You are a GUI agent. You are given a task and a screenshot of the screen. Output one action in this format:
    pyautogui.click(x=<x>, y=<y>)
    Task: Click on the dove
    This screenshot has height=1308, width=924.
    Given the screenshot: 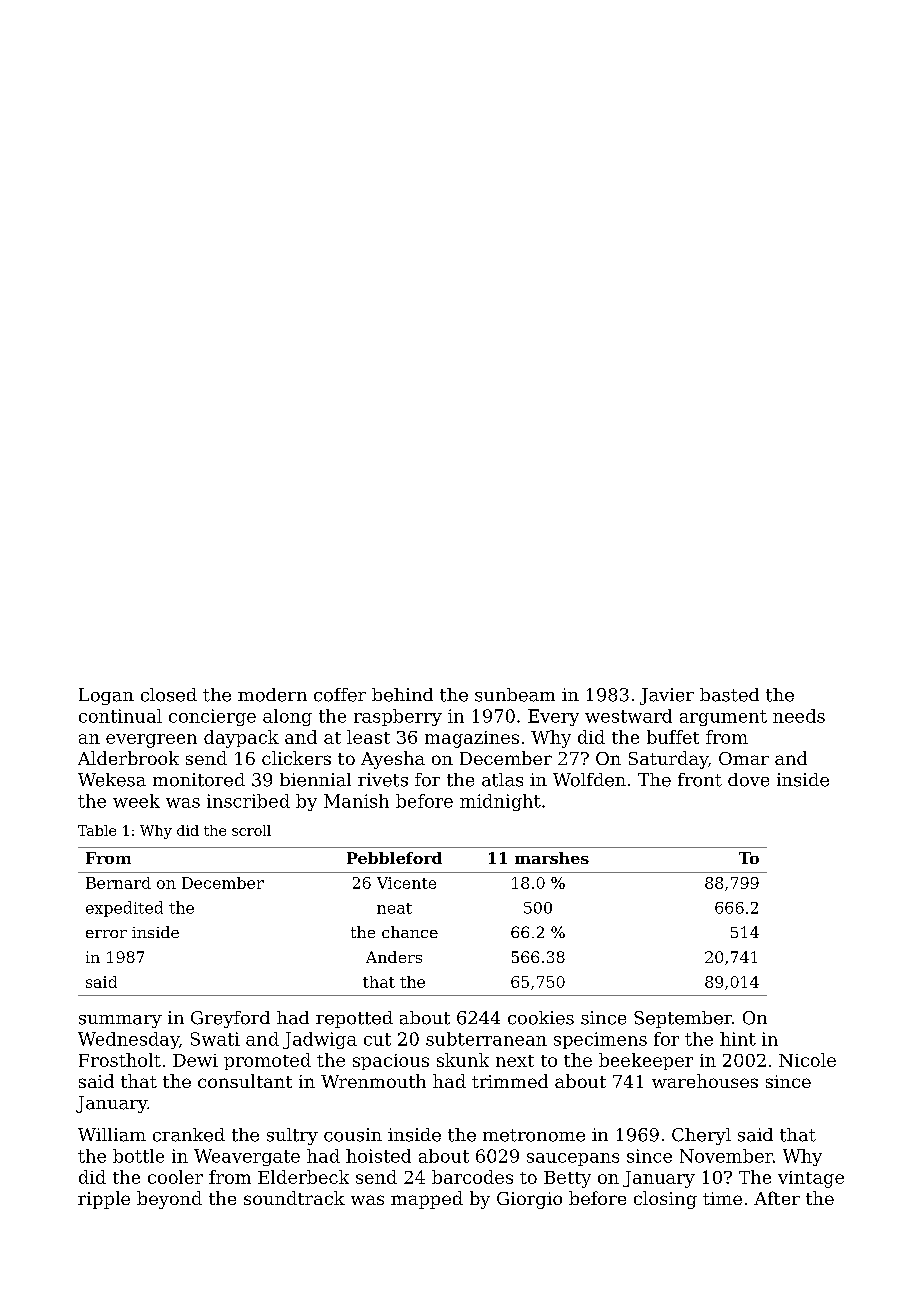 What is the action you would take?
    pyautogui.click(x=748, y=780)
